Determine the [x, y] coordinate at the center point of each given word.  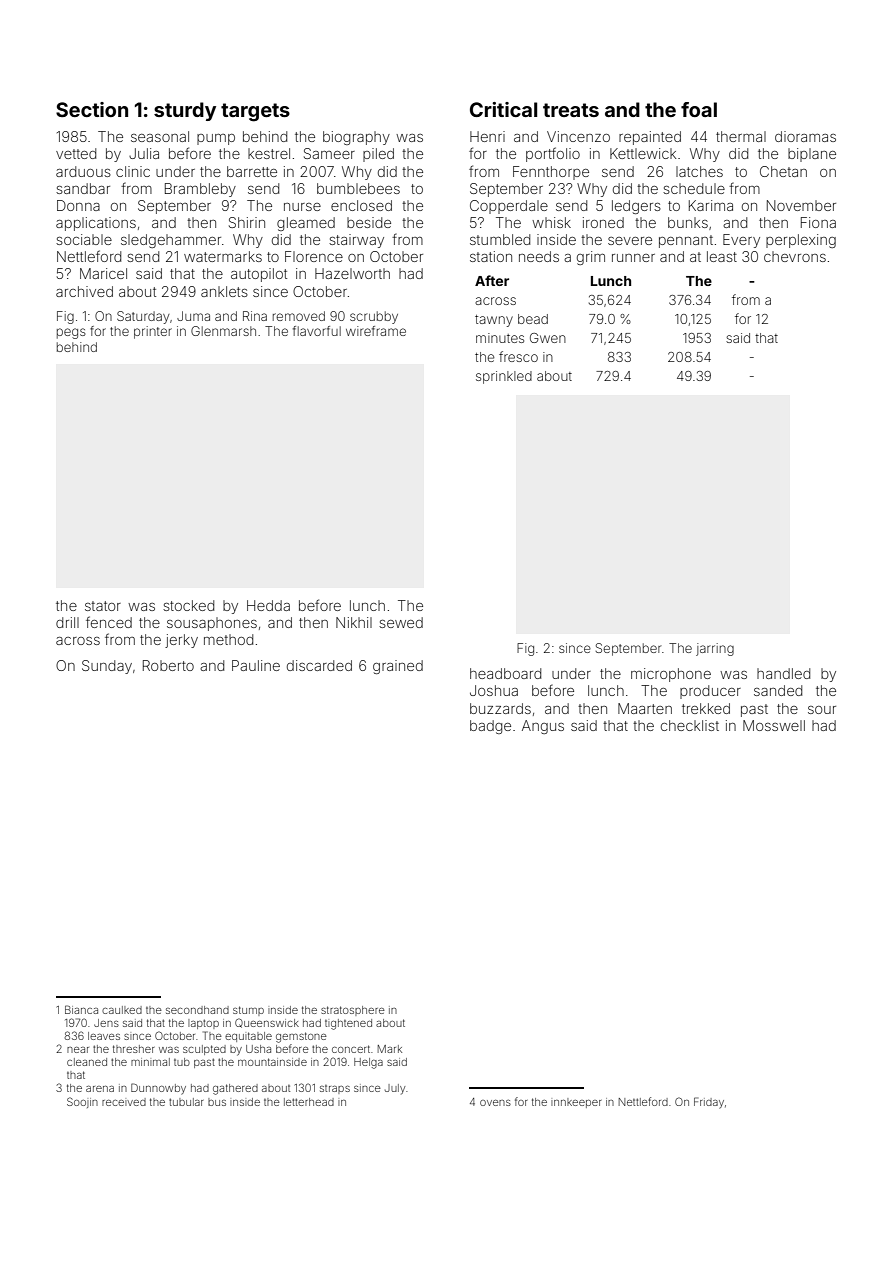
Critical [503, 109]
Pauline [256, 665]
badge [490, 727]
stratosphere [353, 1011]
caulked [122, 1010]
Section [92, 109]
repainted [650, 138]
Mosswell [774, 725]
